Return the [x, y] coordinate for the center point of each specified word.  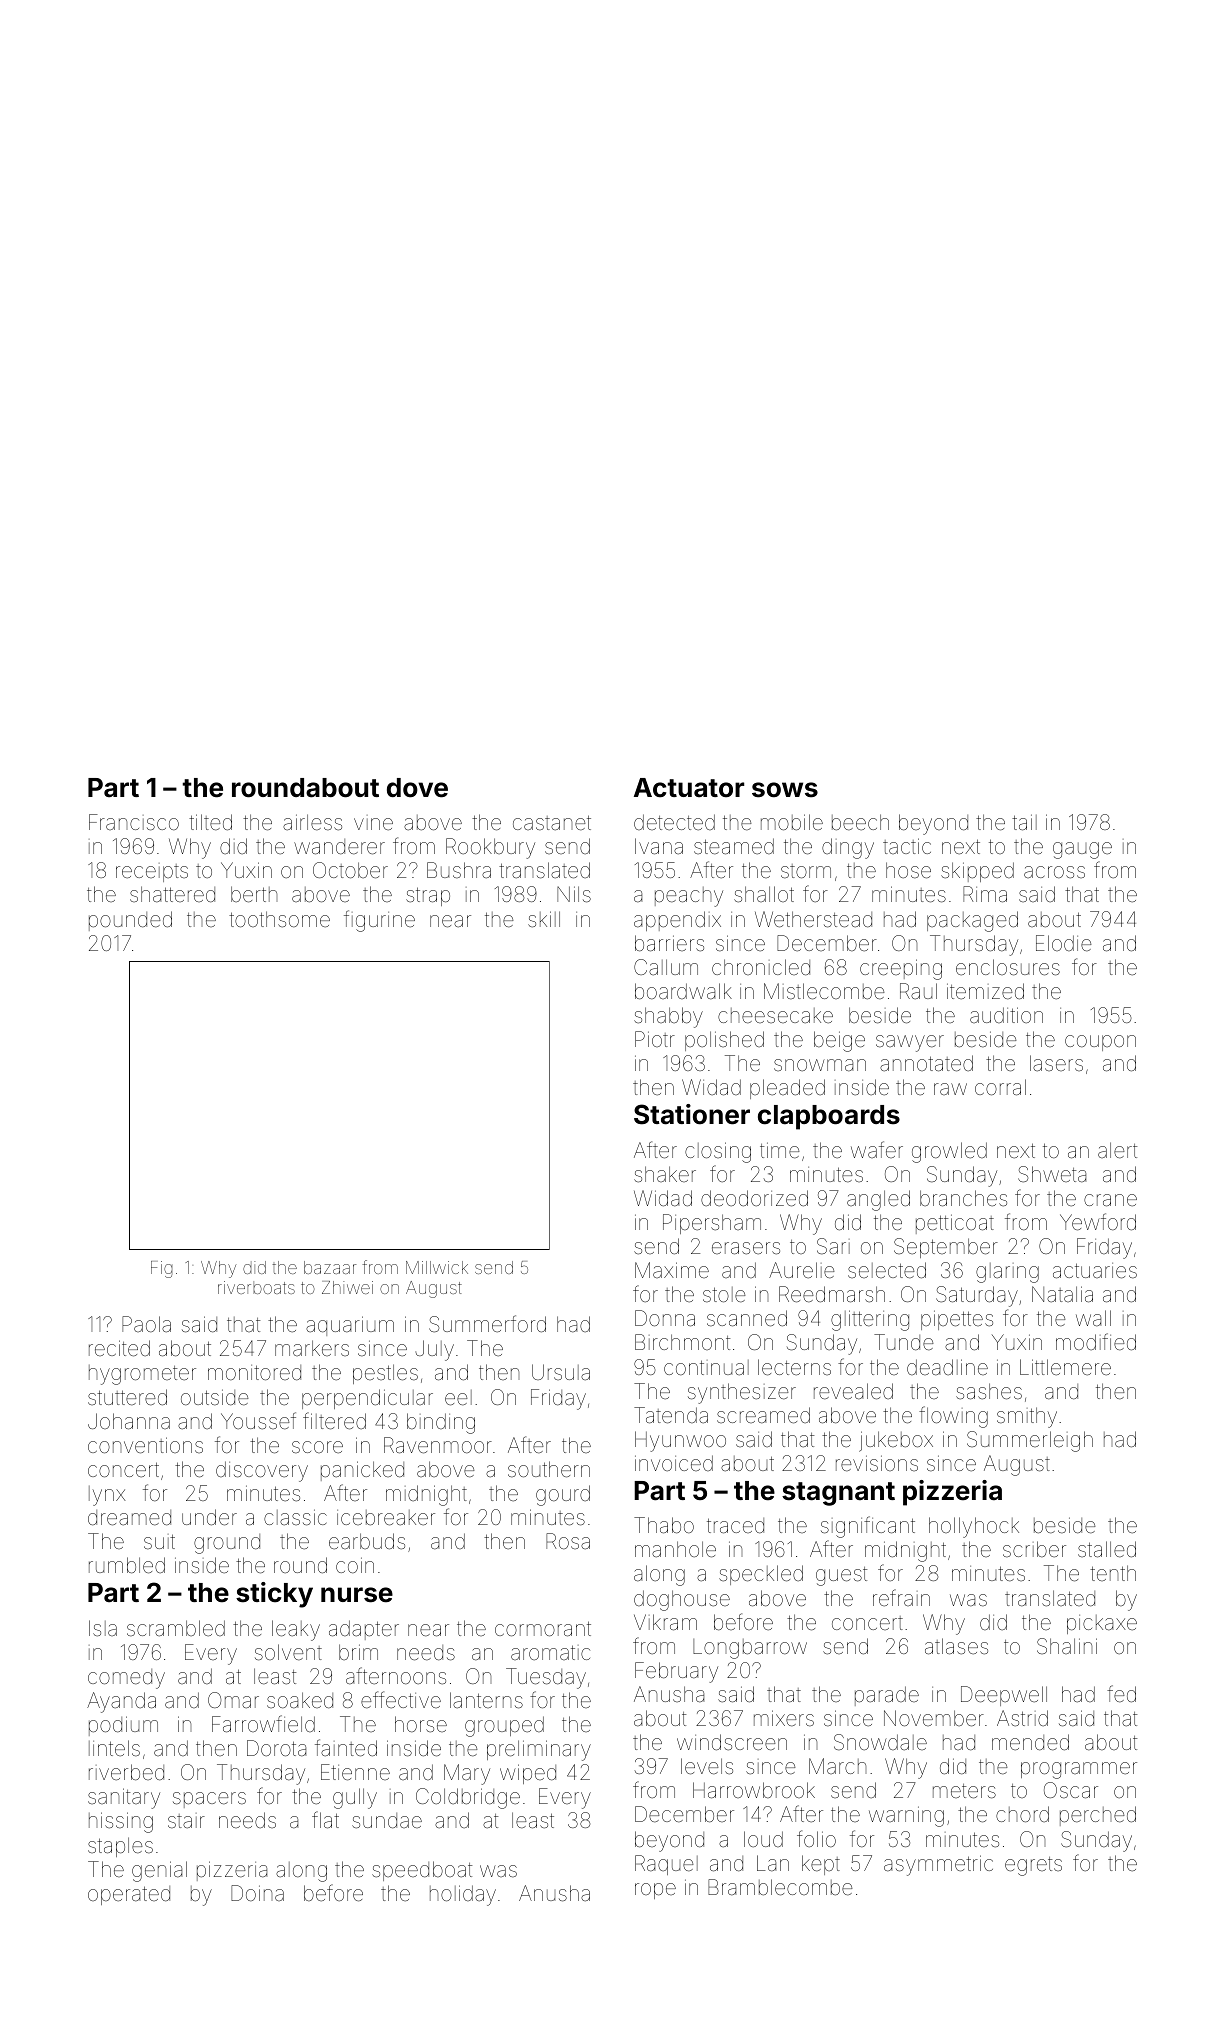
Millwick [437, 1267]
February [676, 1672]
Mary [467, 1774]
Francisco [134, 822]
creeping [901, 969]
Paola [146, 1324]
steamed [734, 846]
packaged [972, 921]
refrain [901, 1598]
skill [544, 919]
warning [906, 1816]
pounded [130, 921]
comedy [126, 1679]
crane [1110, 1200]
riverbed [126, 1772]
